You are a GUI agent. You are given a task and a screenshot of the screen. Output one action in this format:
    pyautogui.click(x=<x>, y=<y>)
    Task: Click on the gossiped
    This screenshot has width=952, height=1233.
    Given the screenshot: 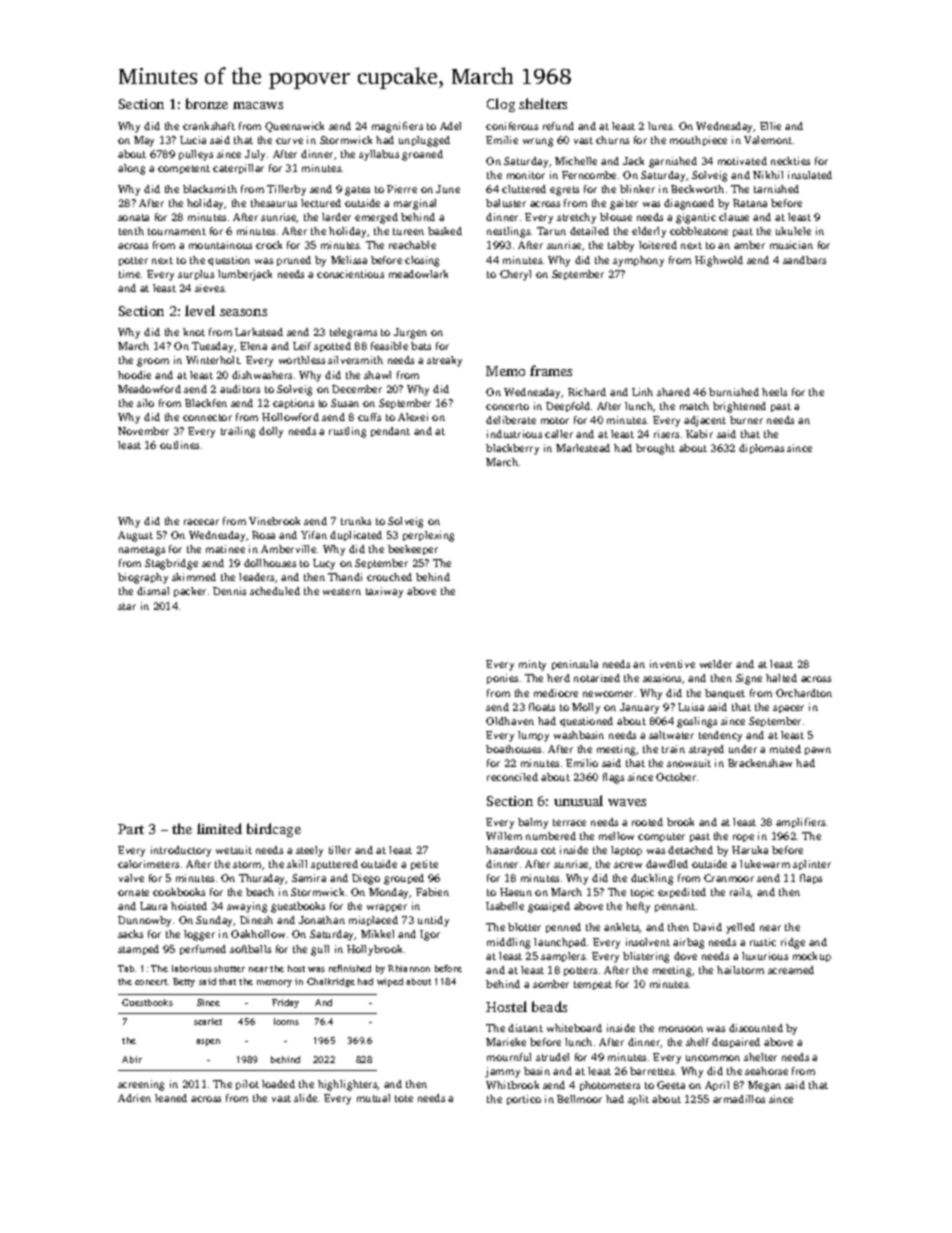 What is the action you would take?
    pyautogui.click(x=549, y=907)
